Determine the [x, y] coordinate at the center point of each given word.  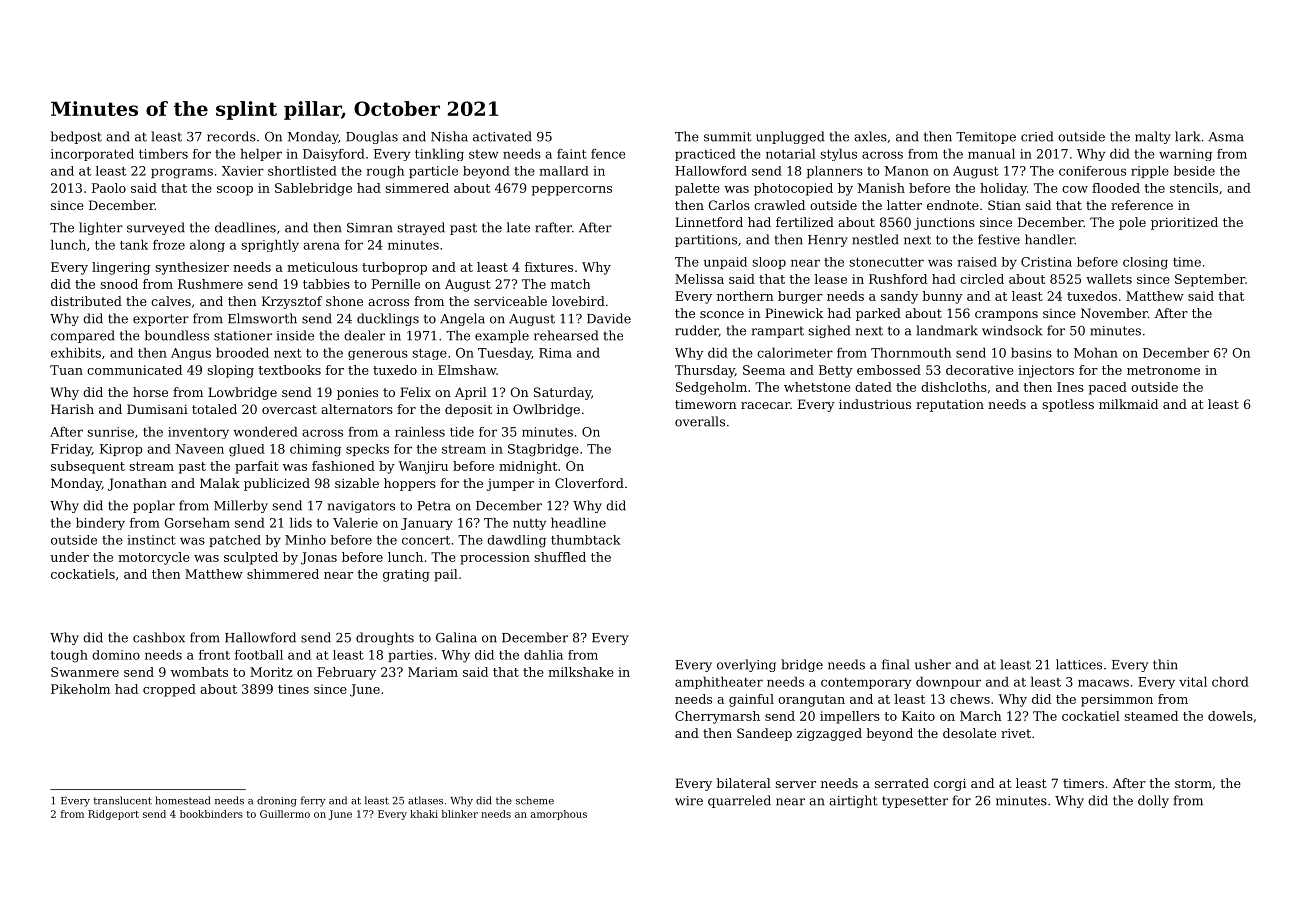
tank [134, 245]
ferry [313, 801]
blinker [460, 814]
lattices [1079, 664]
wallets [1109, 279]
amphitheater [719, 683]
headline [578, 523]
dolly [1153, 801]
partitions [706, 241]
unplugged [790, 137]
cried [1037, 136]
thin [1165, 664]
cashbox [159, 637]
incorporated [92, 155]
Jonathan [137, 484]
